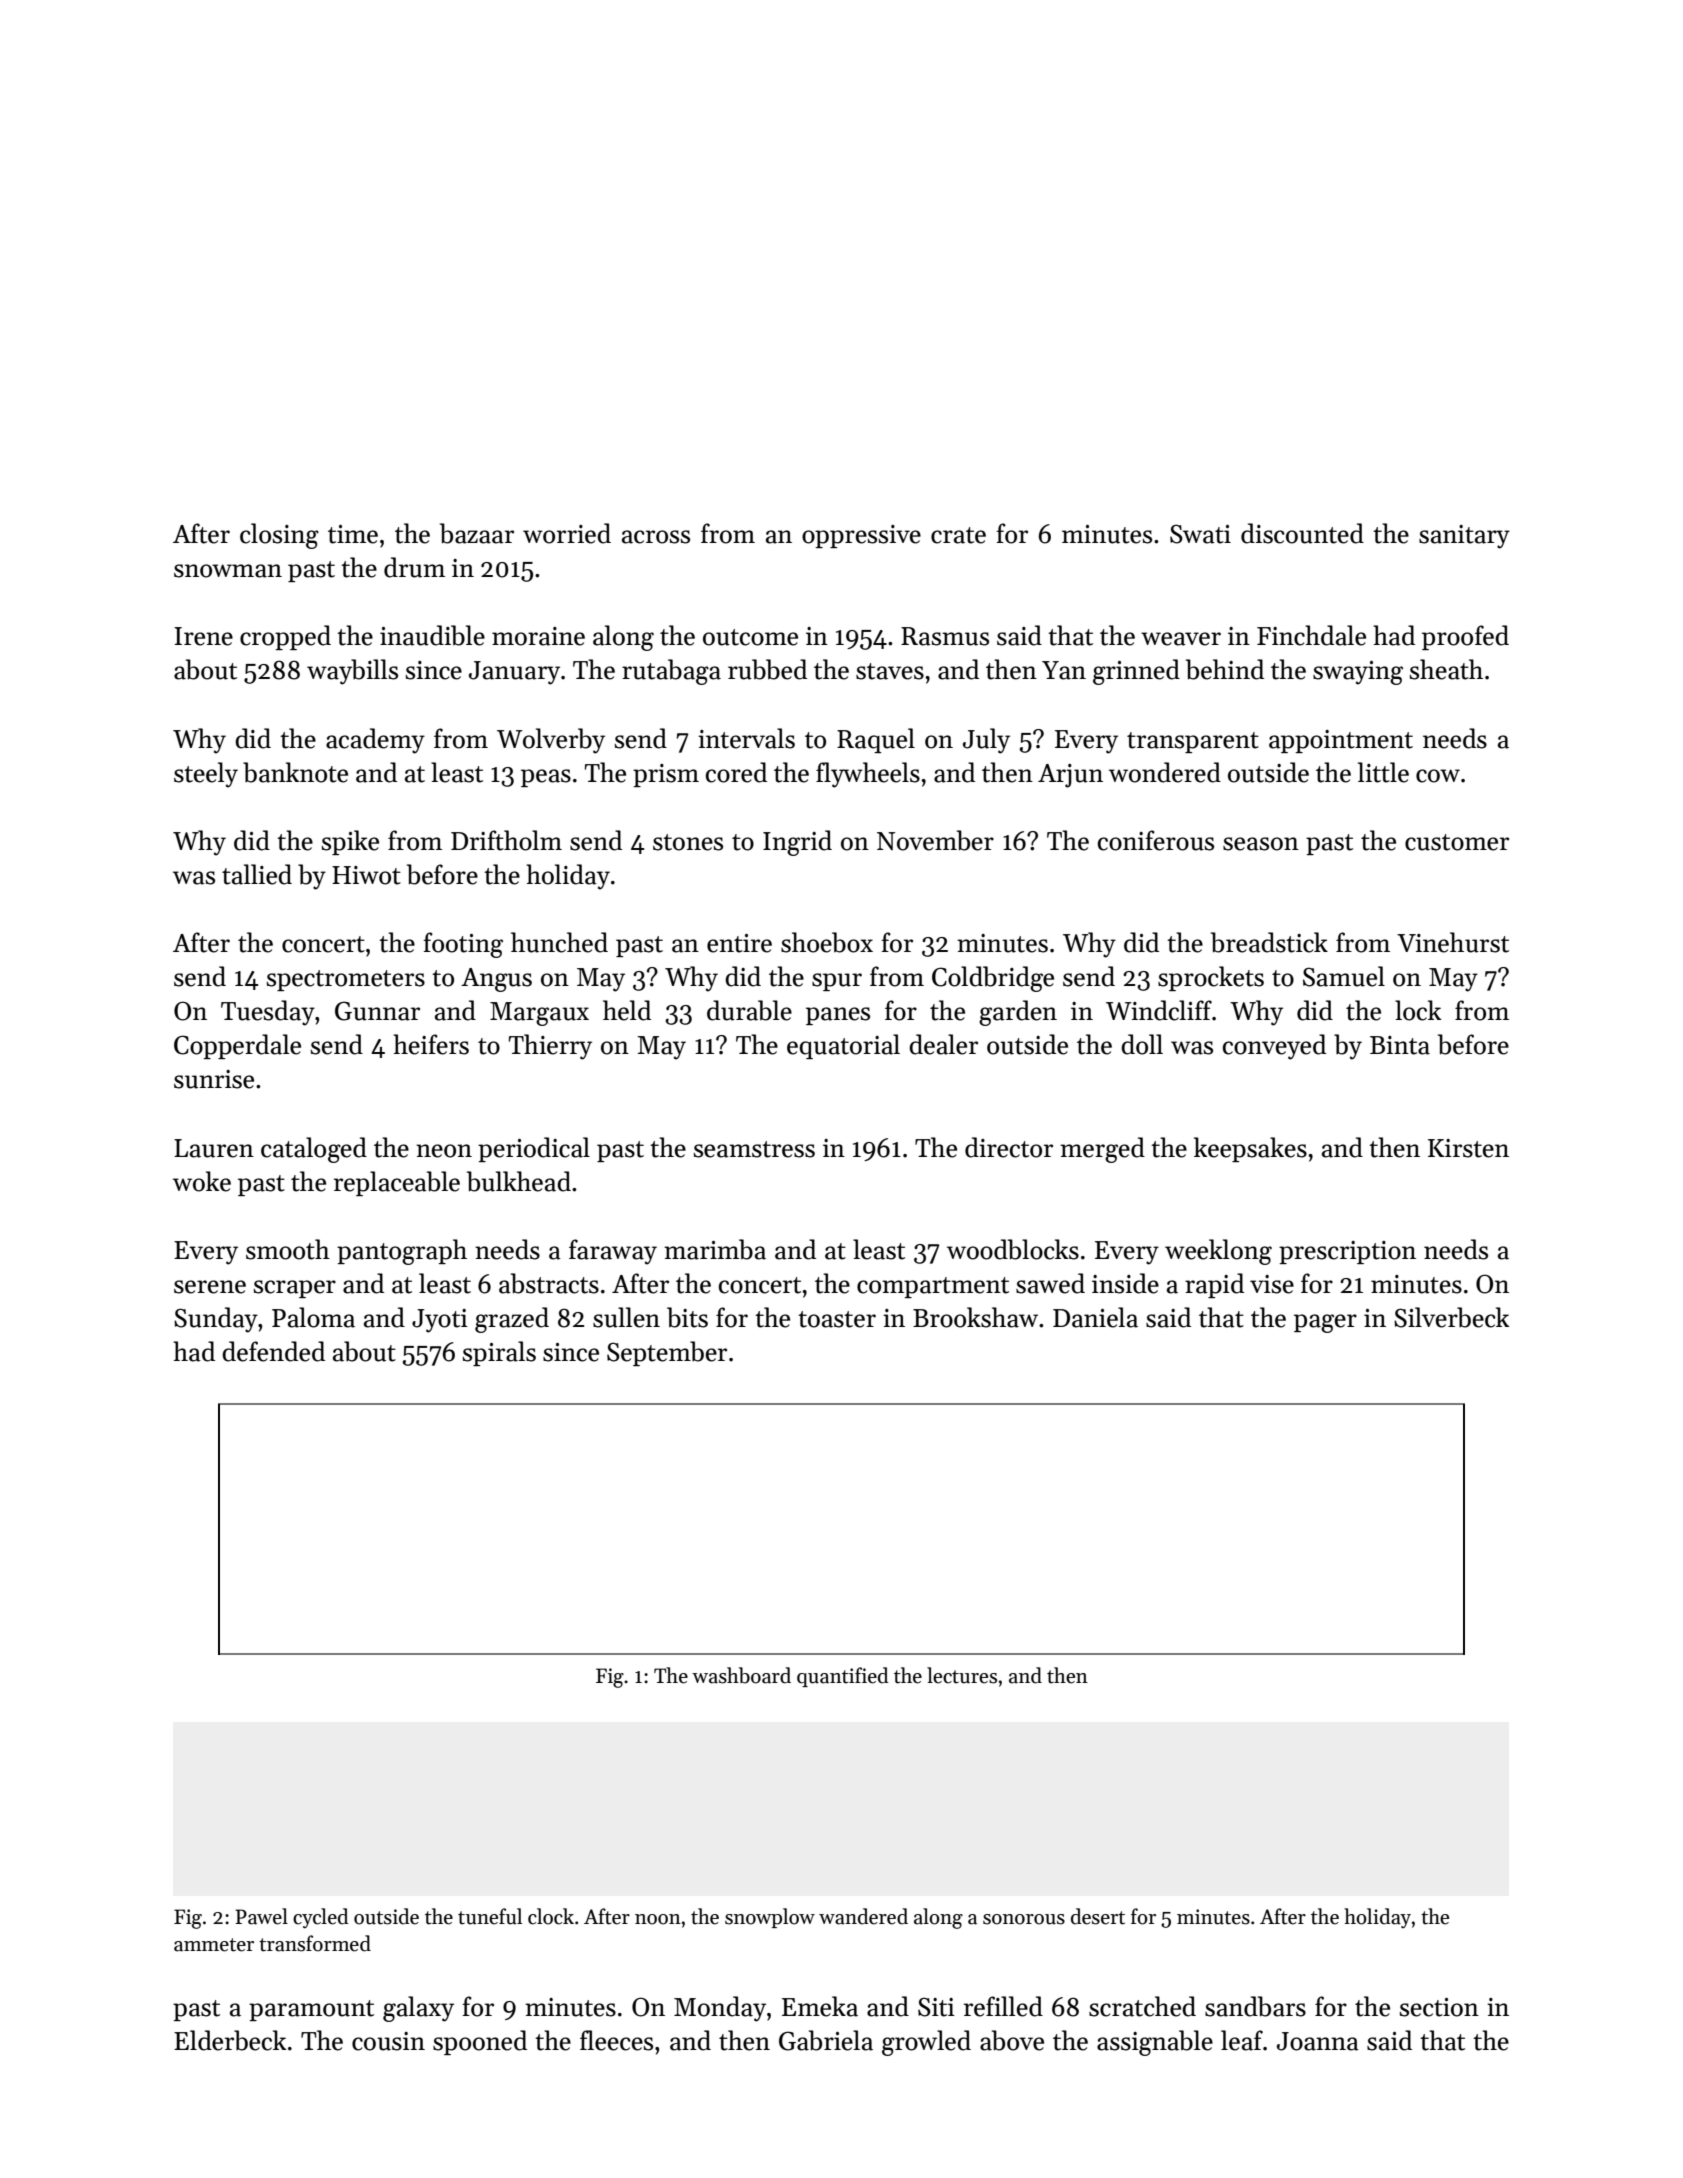 The width and height of the image is (1683, 2178). What do you see at coordinates (741, 1675) in the image?
I see `washboard` at bounding box center [741, 1675].
